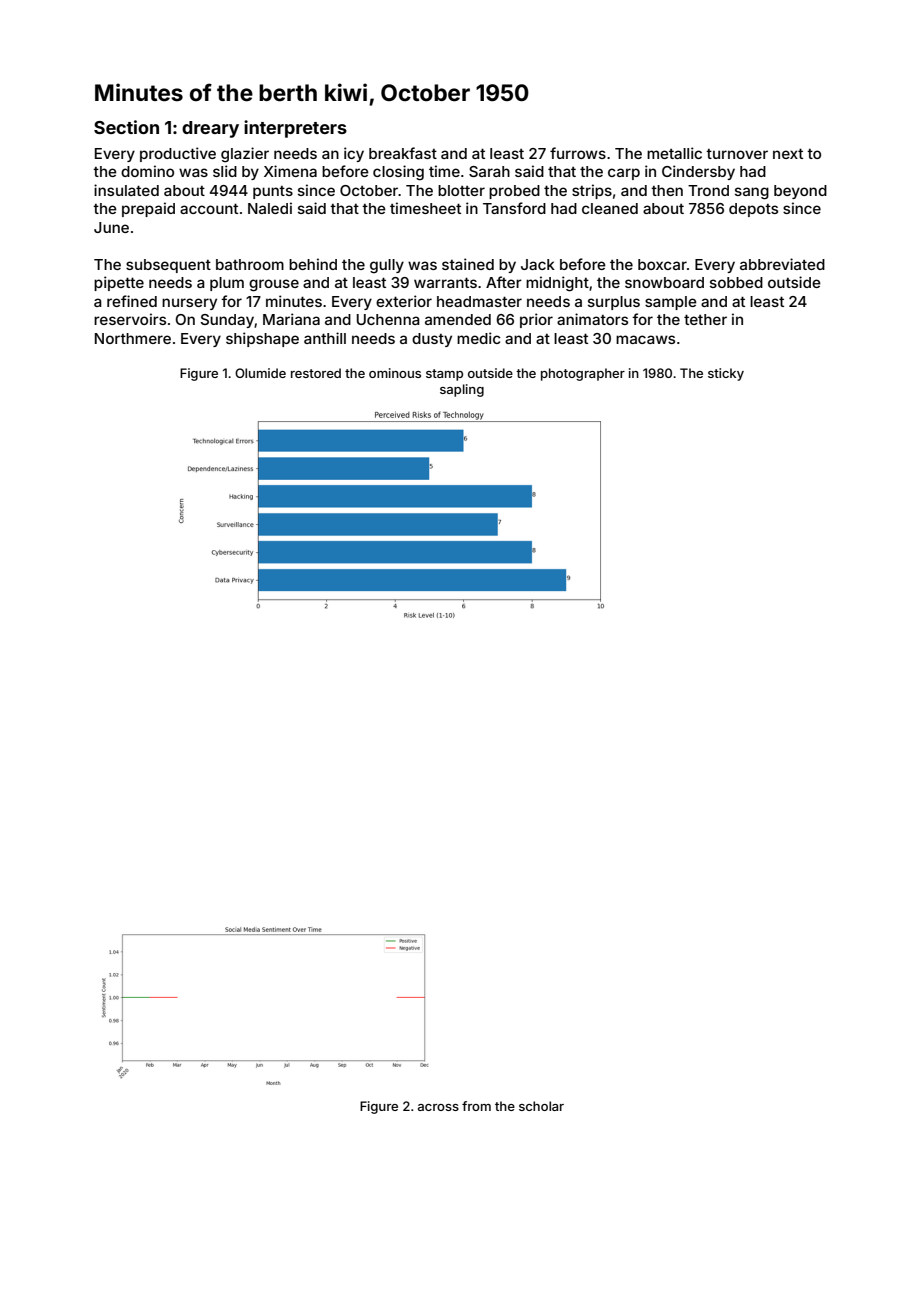  What do you see at coordinates (133, 338) in the document?
I see `Northmere` at bounding box center [133, 338].
